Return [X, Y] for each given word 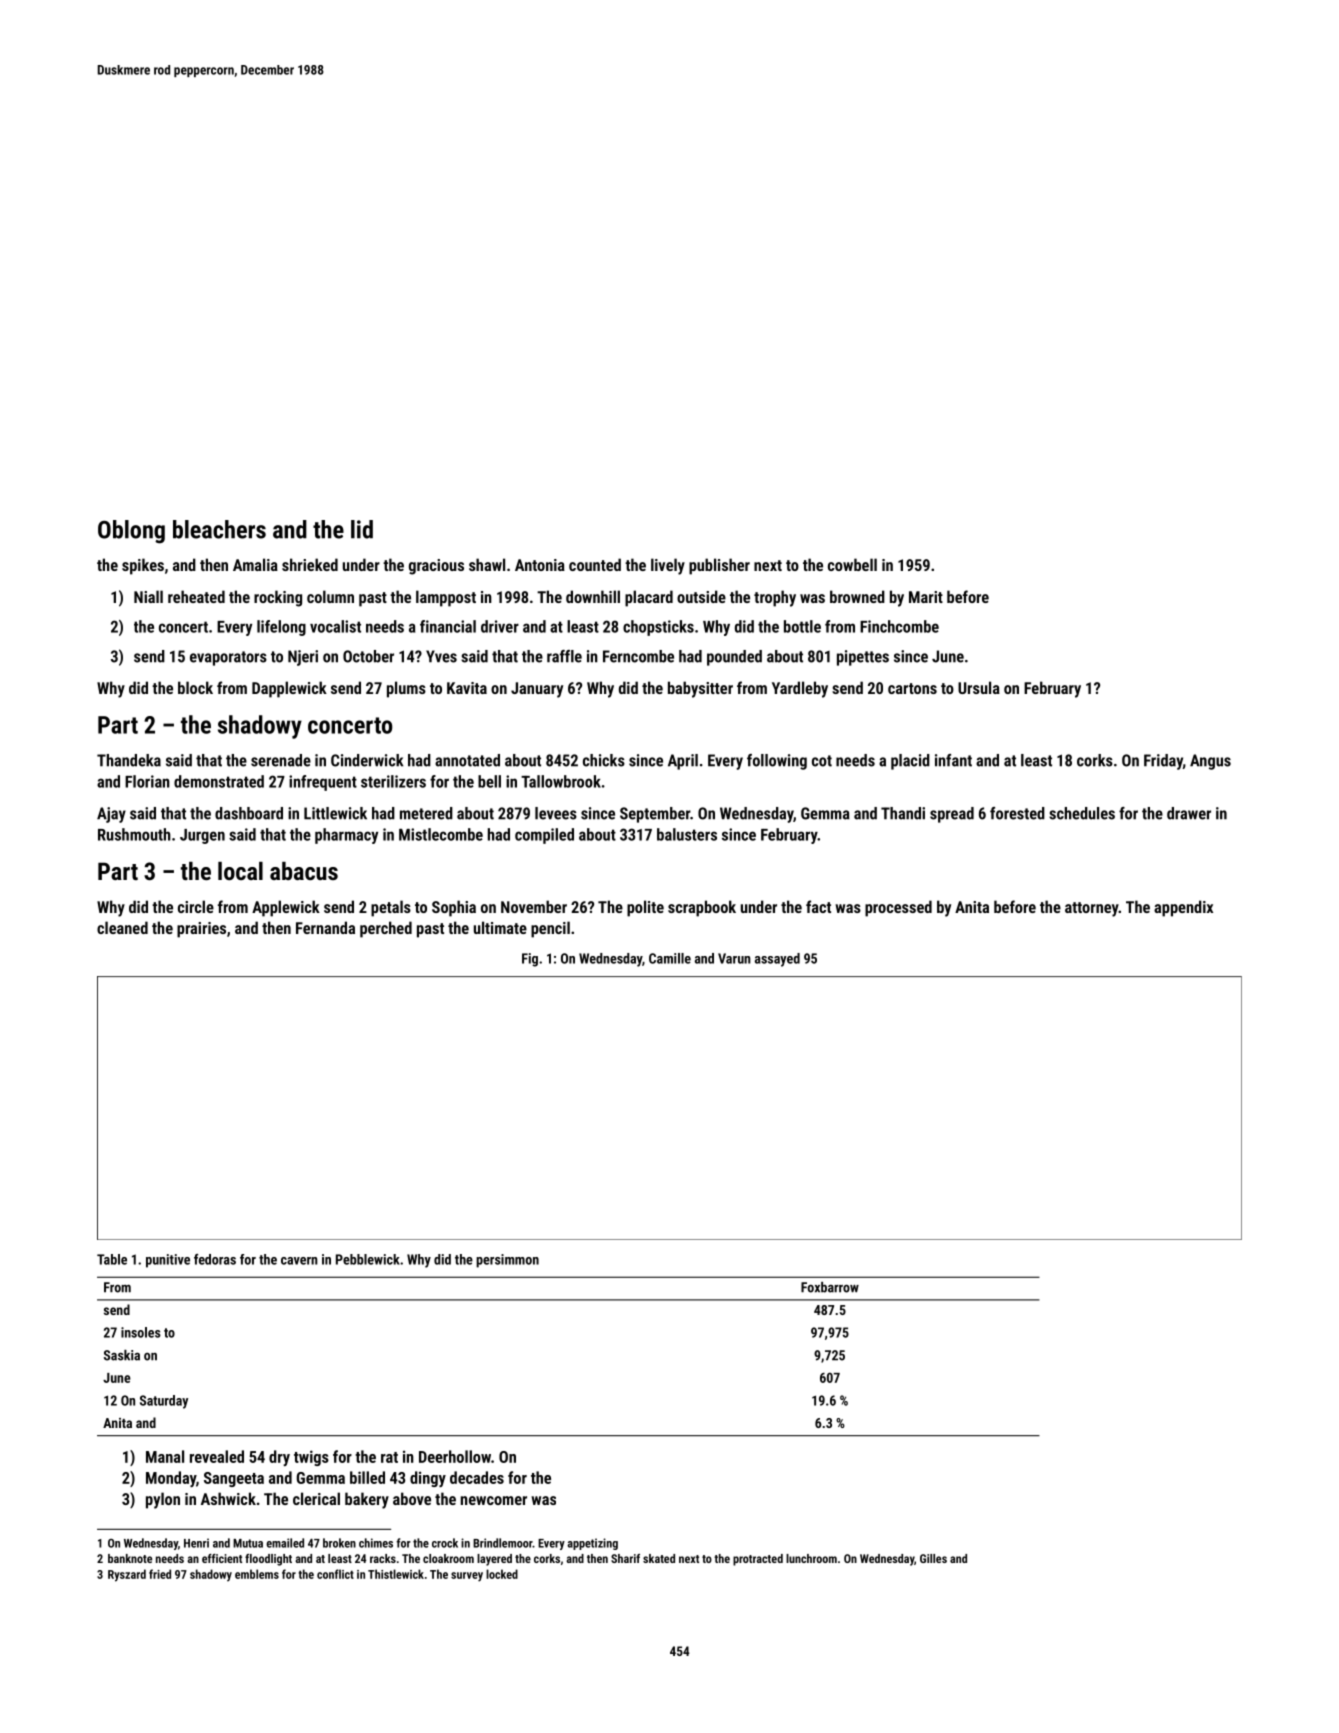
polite [645, 908]
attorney [1092, 909]
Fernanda [325, 927]
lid [362, 529]
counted [595, 564]
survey [467, 1577]
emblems [257, 1574]
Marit [926, 597]
